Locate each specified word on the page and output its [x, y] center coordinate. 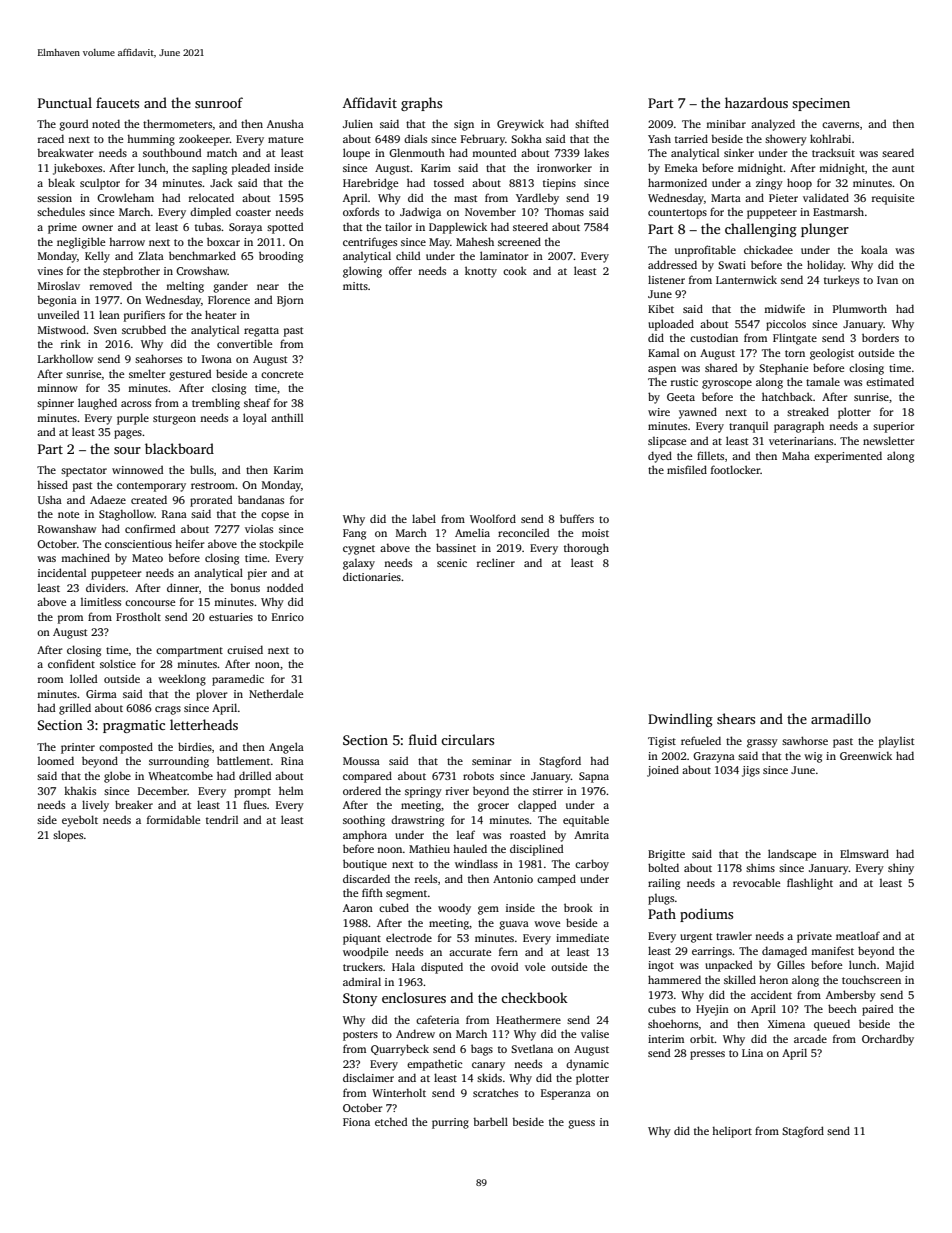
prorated [211, 501]
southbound [172, 152]
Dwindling [680, 720]
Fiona [356, 1122]
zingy [769, 184]
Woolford [493, 518]
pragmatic [134, 726]
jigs [751, 771]
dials [415, 138]
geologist [832, 354]
